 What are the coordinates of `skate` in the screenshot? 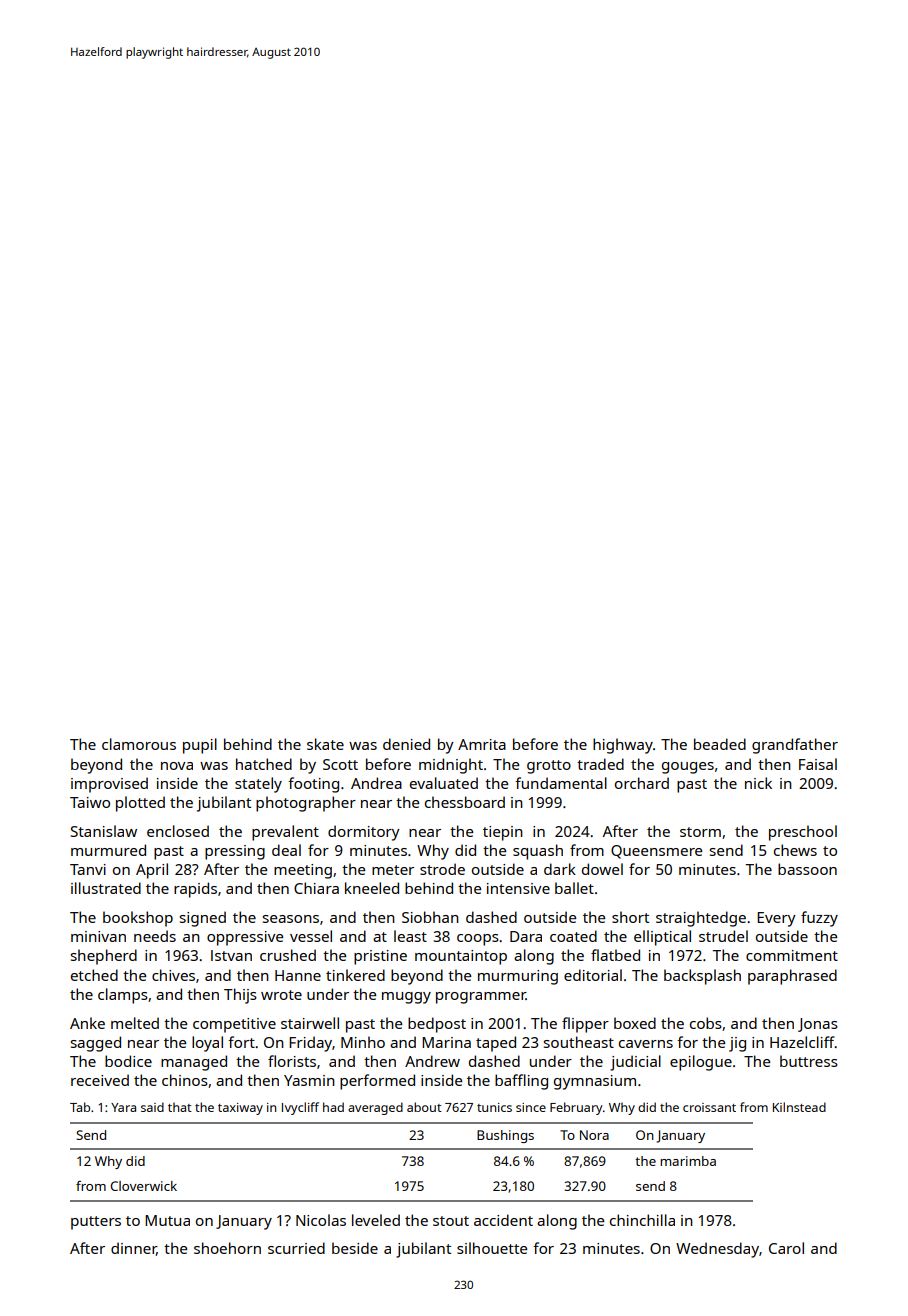 It's located at (325, 744).
